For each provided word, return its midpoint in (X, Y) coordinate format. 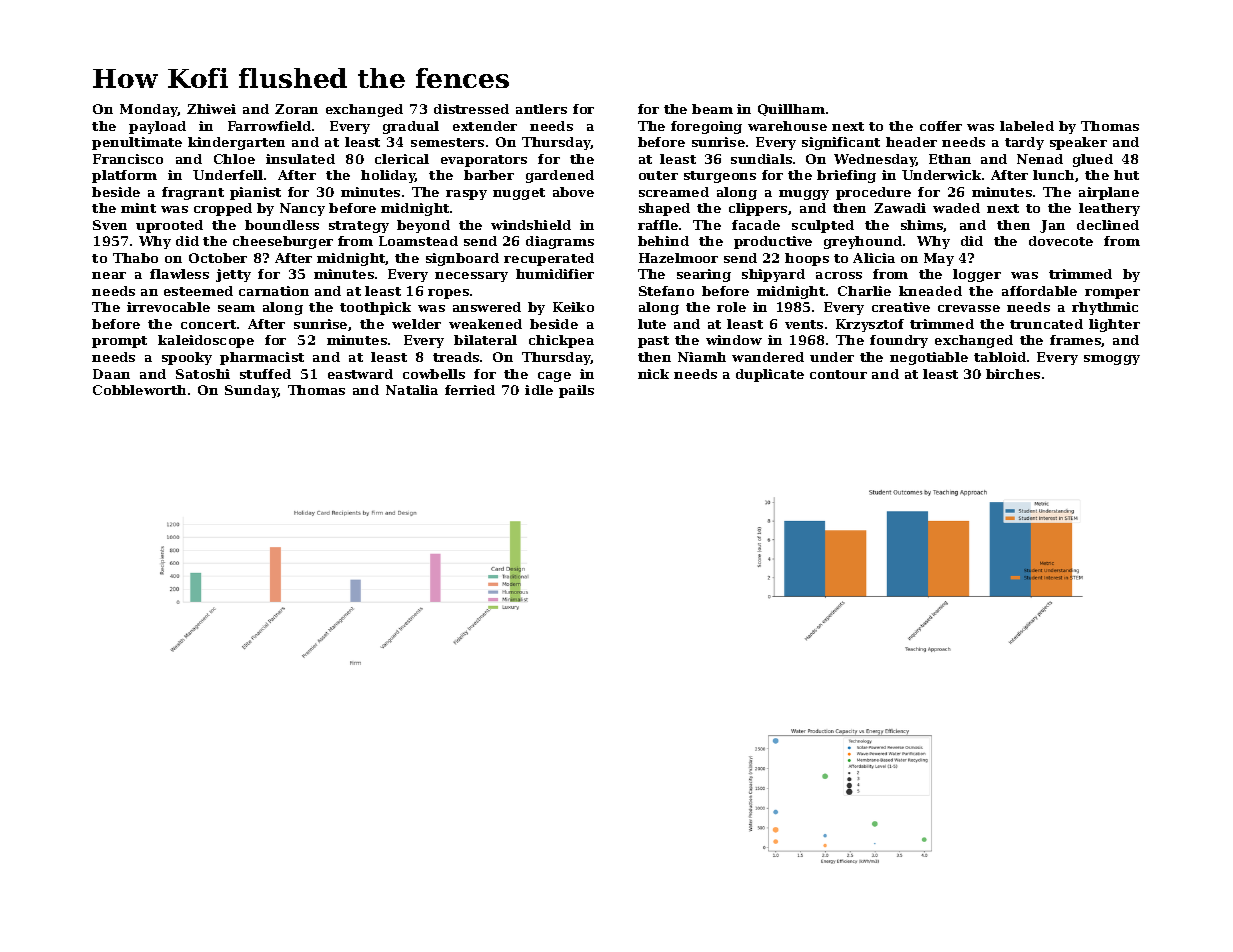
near (109, 275)
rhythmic (1105, 308)
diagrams (560, 242)
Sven (110, 225)
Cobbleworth (139, 390)
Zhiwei (211, 109)
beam (712, 109)
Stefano (666, 291)
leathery (1109, 209)
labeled (1027, 126)
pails (576, 391)
